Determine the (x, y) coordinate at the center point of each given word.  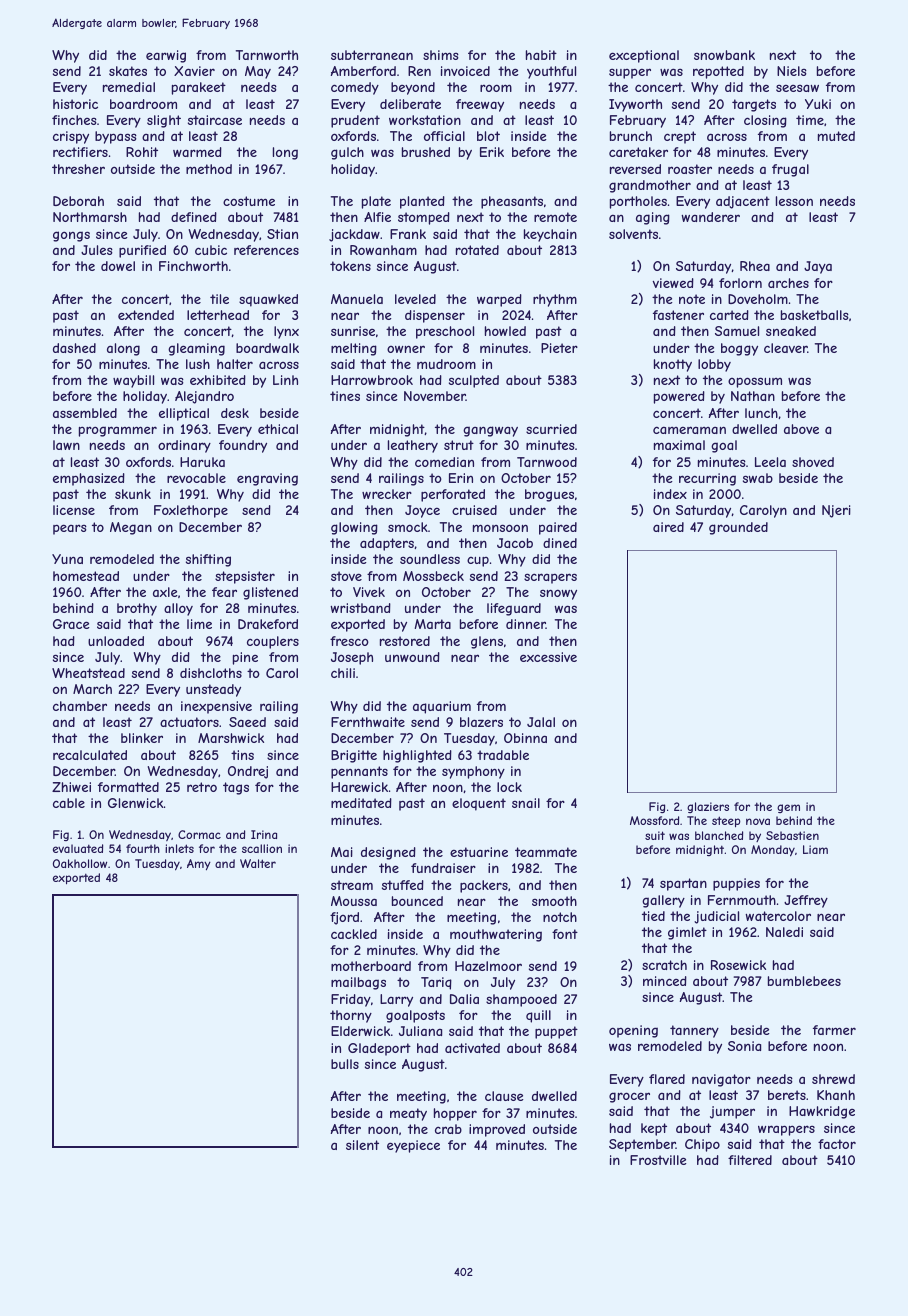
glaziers (708, 807)
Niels (792, 71)
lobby (714, 365)
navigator (721, 1080)
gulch (347, 153)
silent (362, 1145)
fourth (143, 848)
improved (497, 1130)
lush (198, 364)
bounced (417, 901)
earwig (166, 56)
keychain (550, 235)
